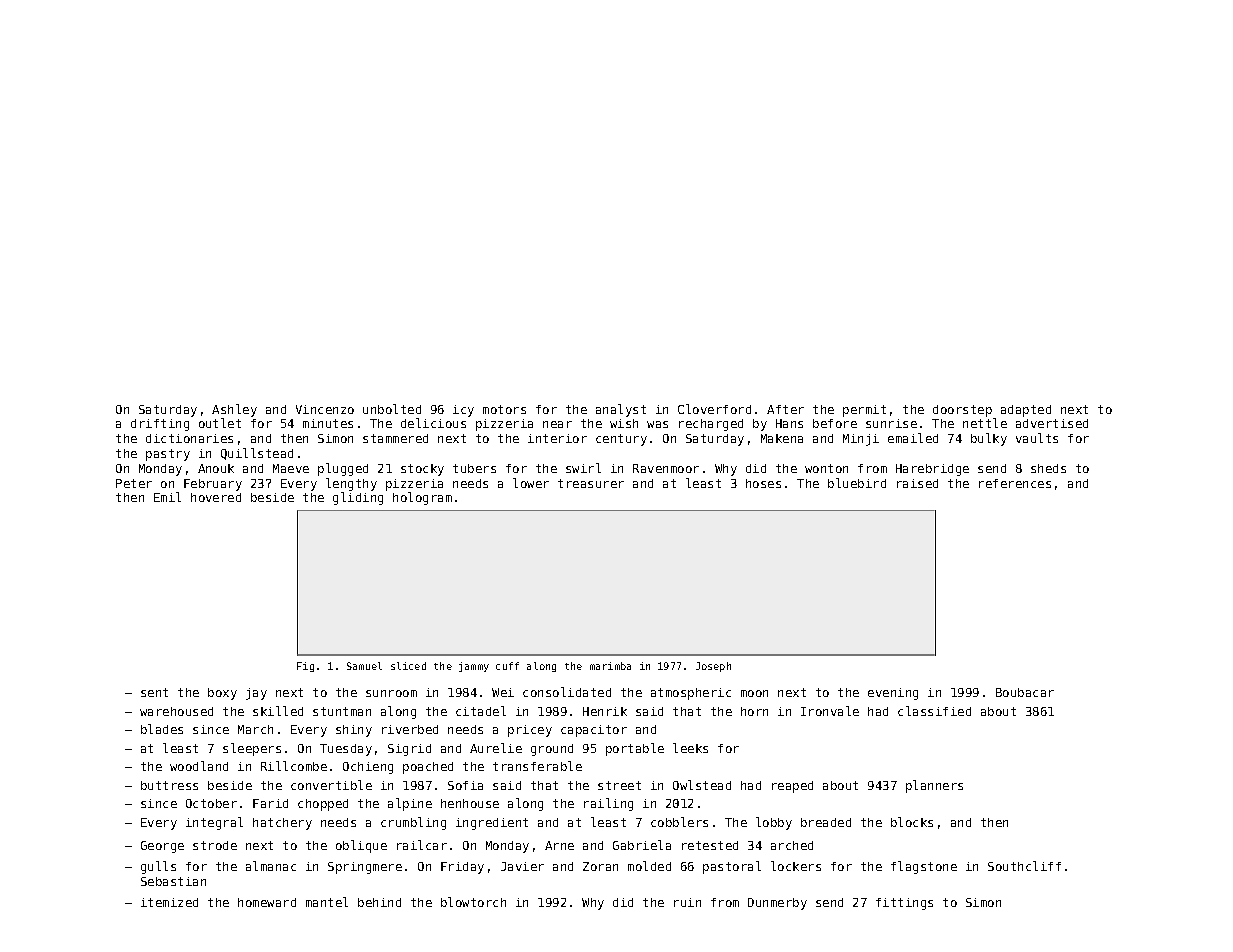 Image resolution: width=1233 pixels, height=952 pixels. What do you see at coordinates (465, 785) in the screenshot?
I see `Sofia` at bounding box center [465, 785].
